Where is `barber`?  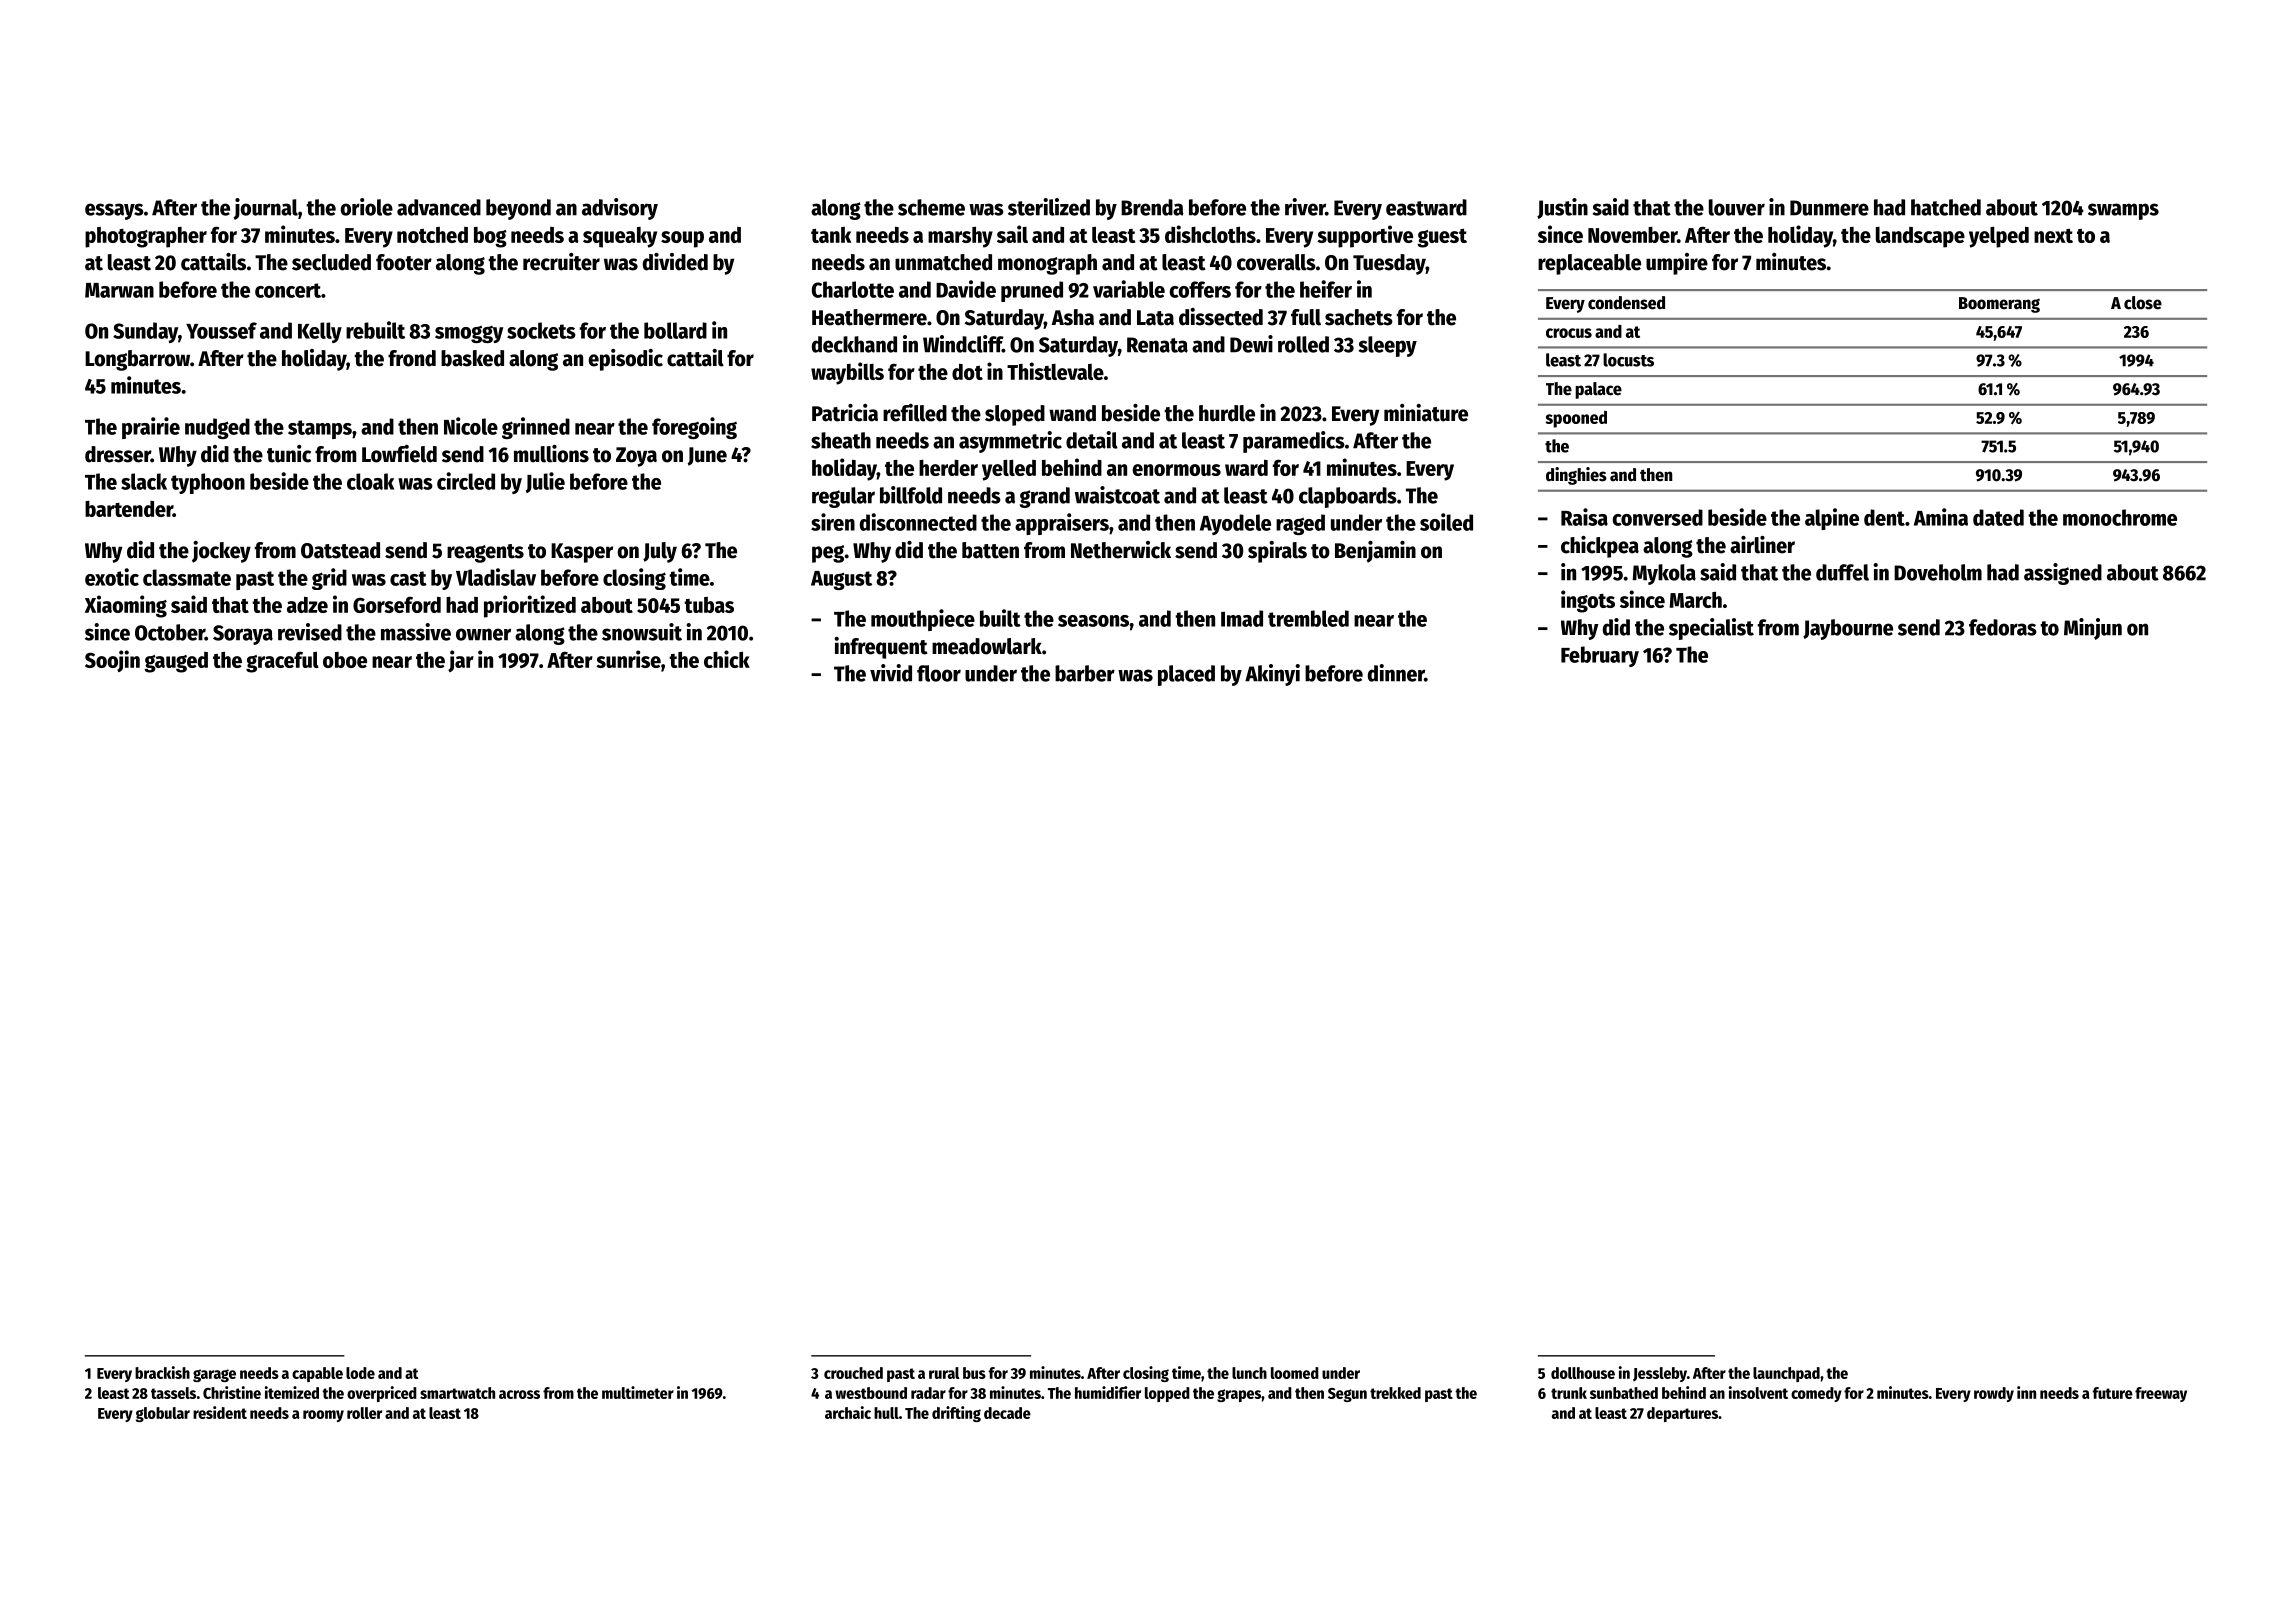
barber is located at coordinates (1085, 673).
